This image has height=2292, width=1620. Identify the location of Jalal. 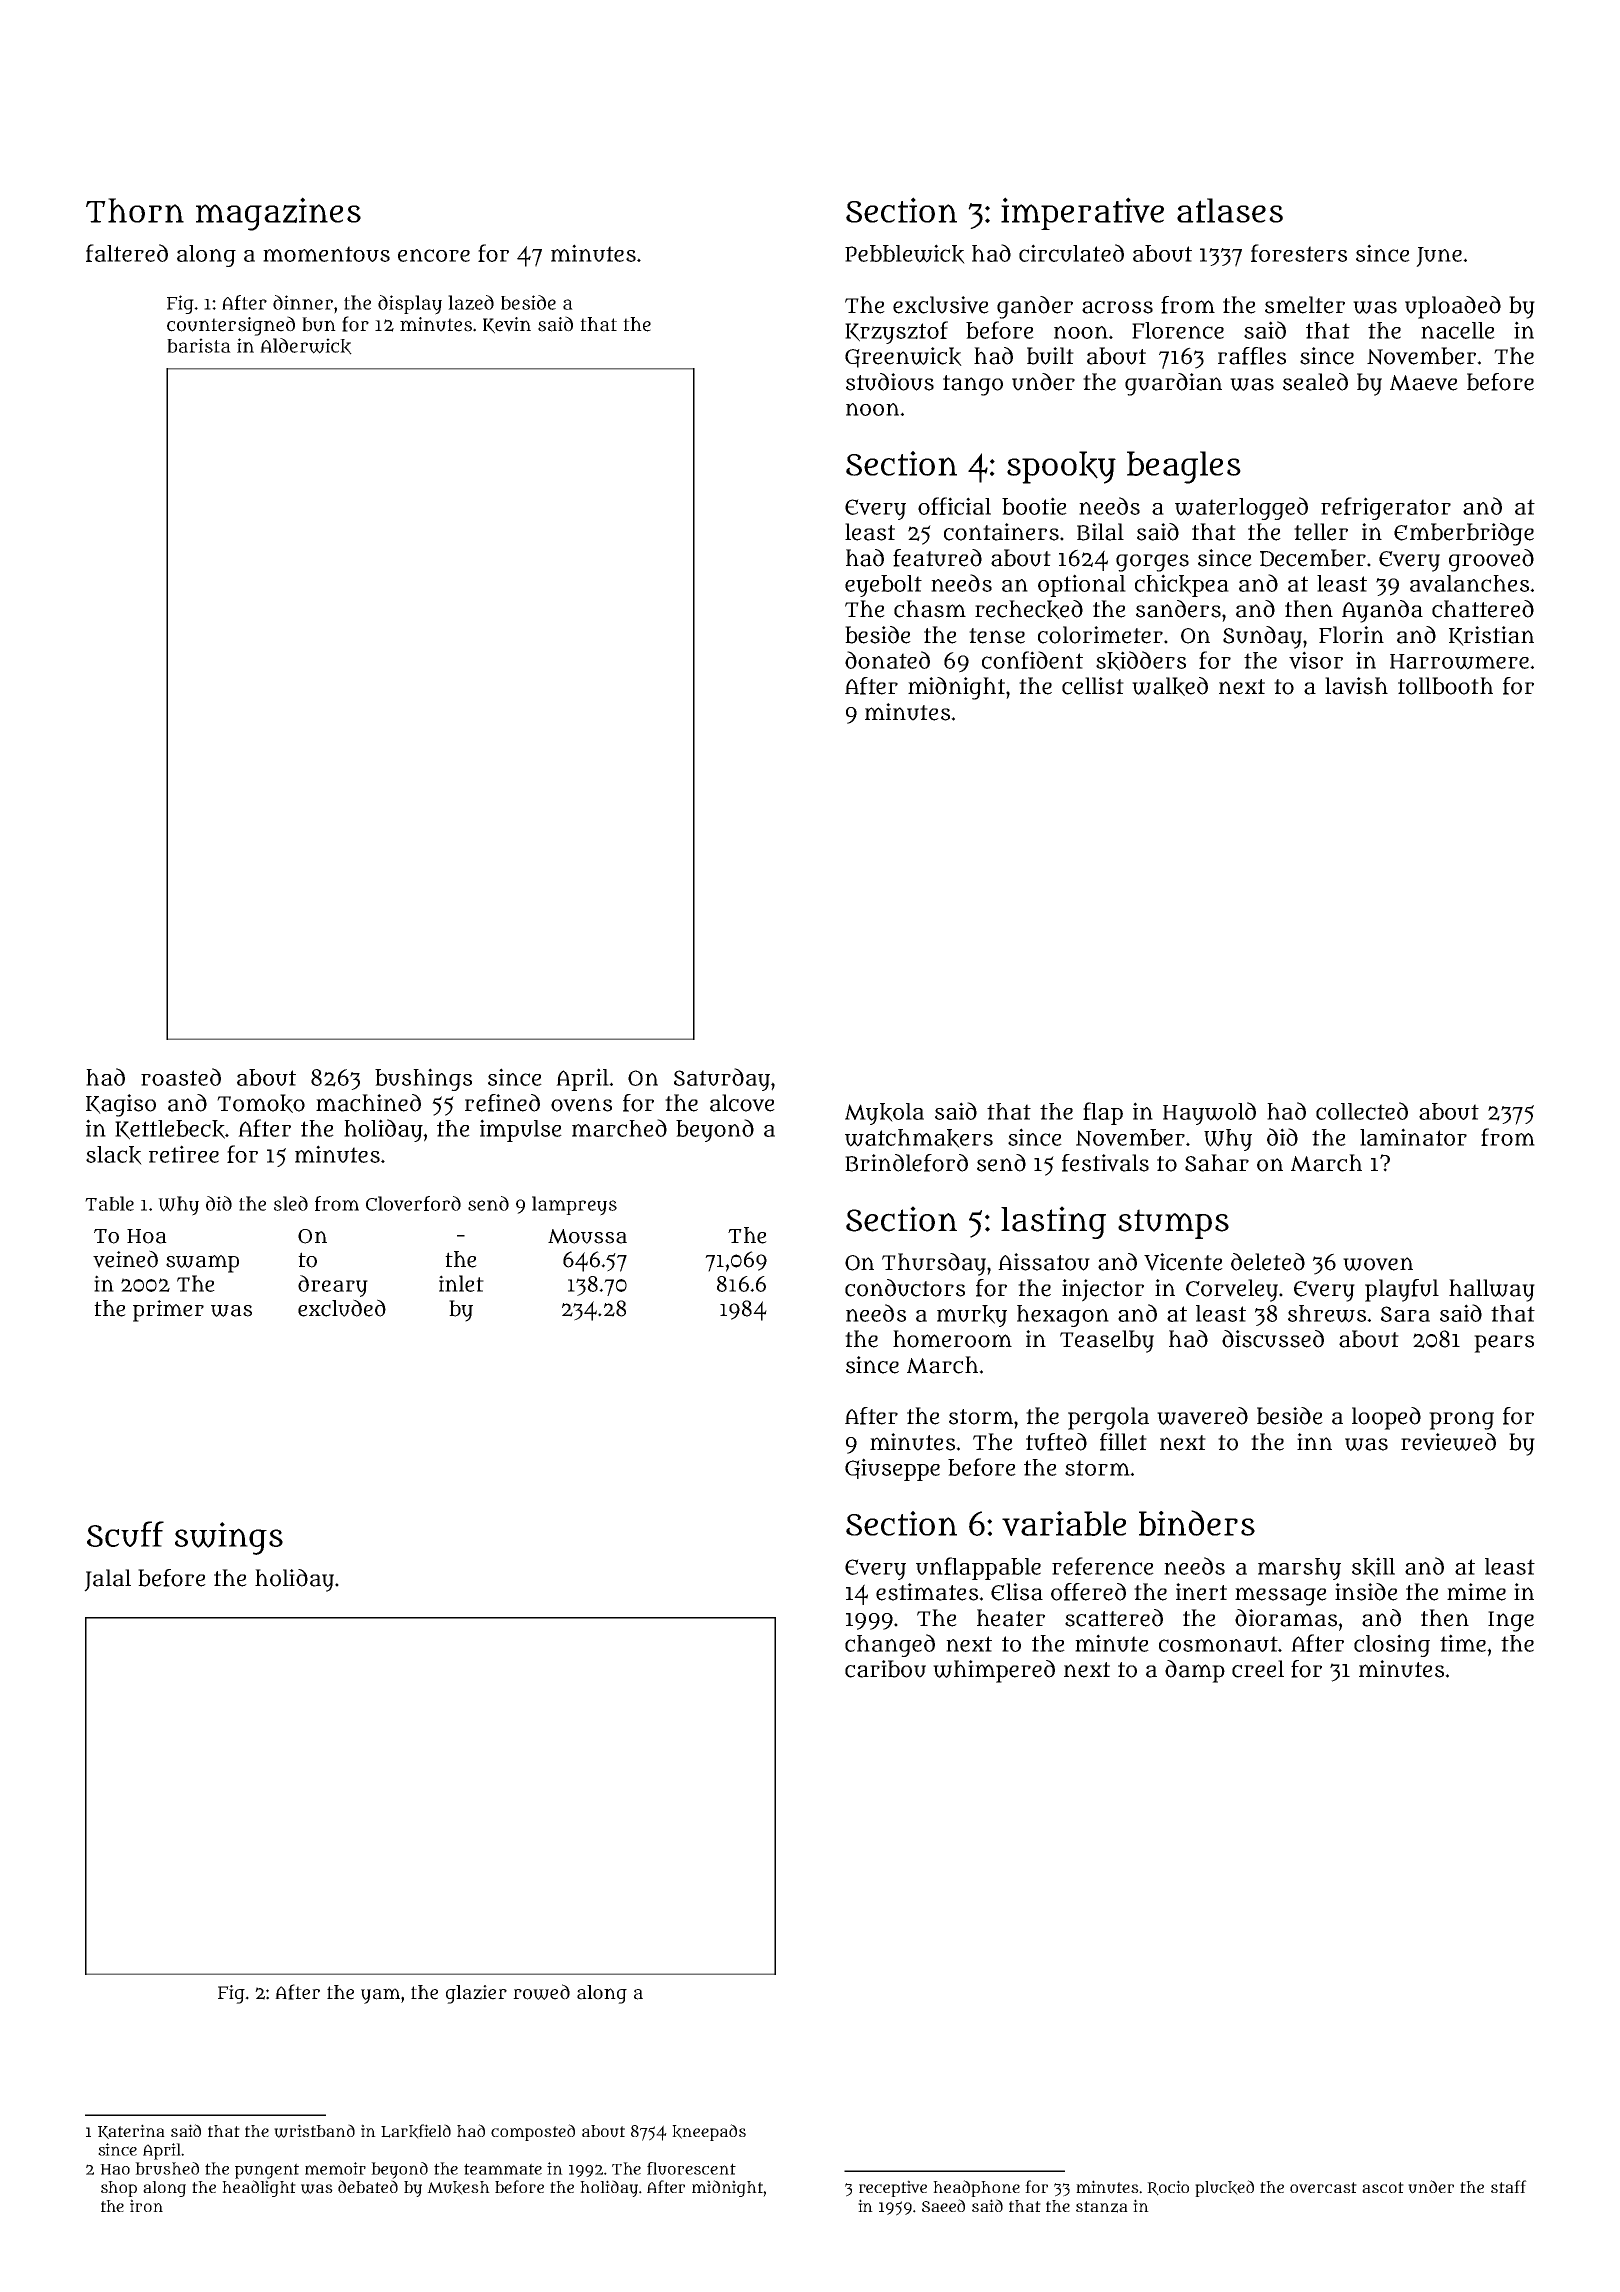
(107, 1580).
